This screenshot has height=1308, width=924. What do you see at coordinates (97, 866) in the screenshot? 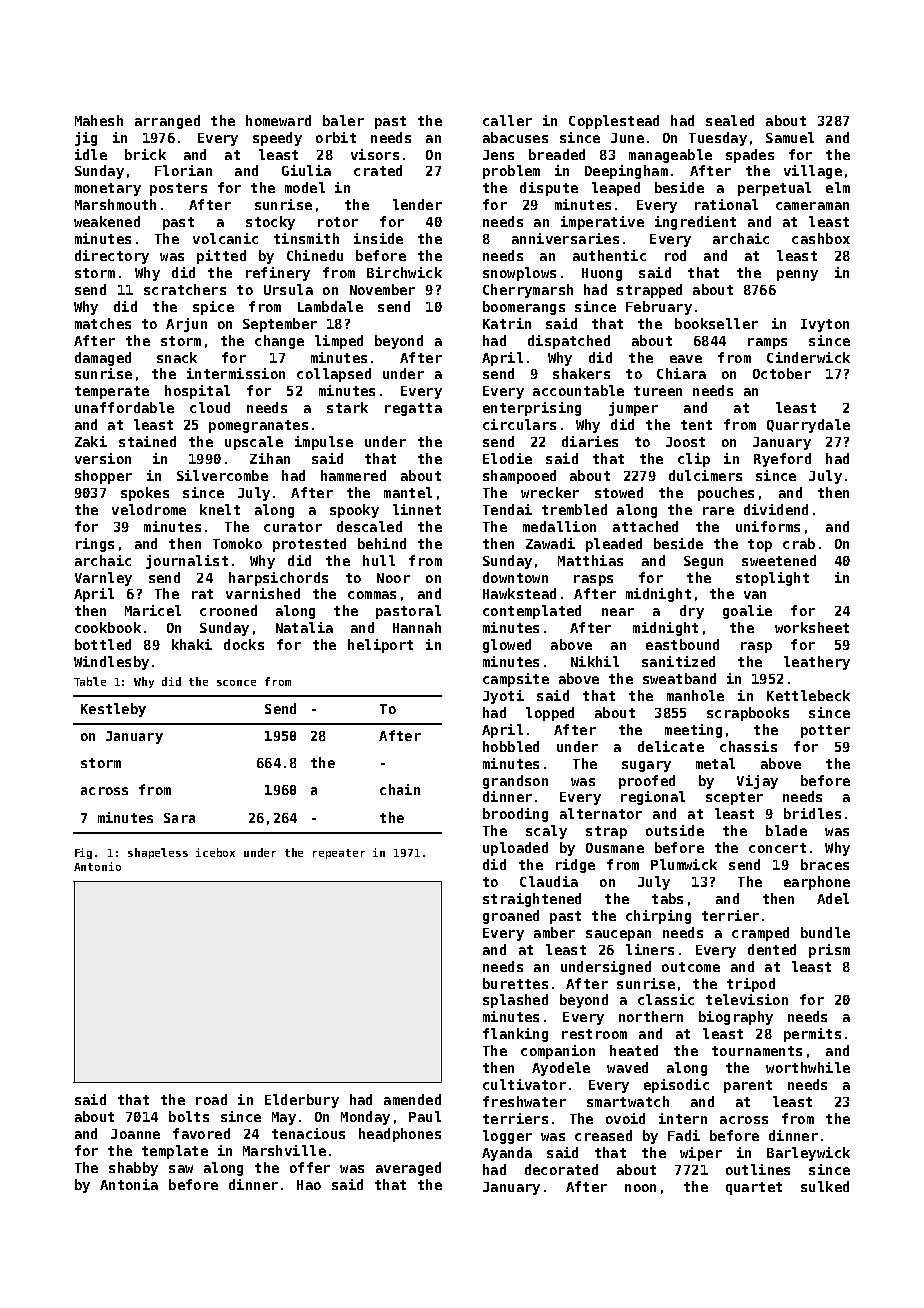
I see `Antonio` at bounding box center [97, 866].
